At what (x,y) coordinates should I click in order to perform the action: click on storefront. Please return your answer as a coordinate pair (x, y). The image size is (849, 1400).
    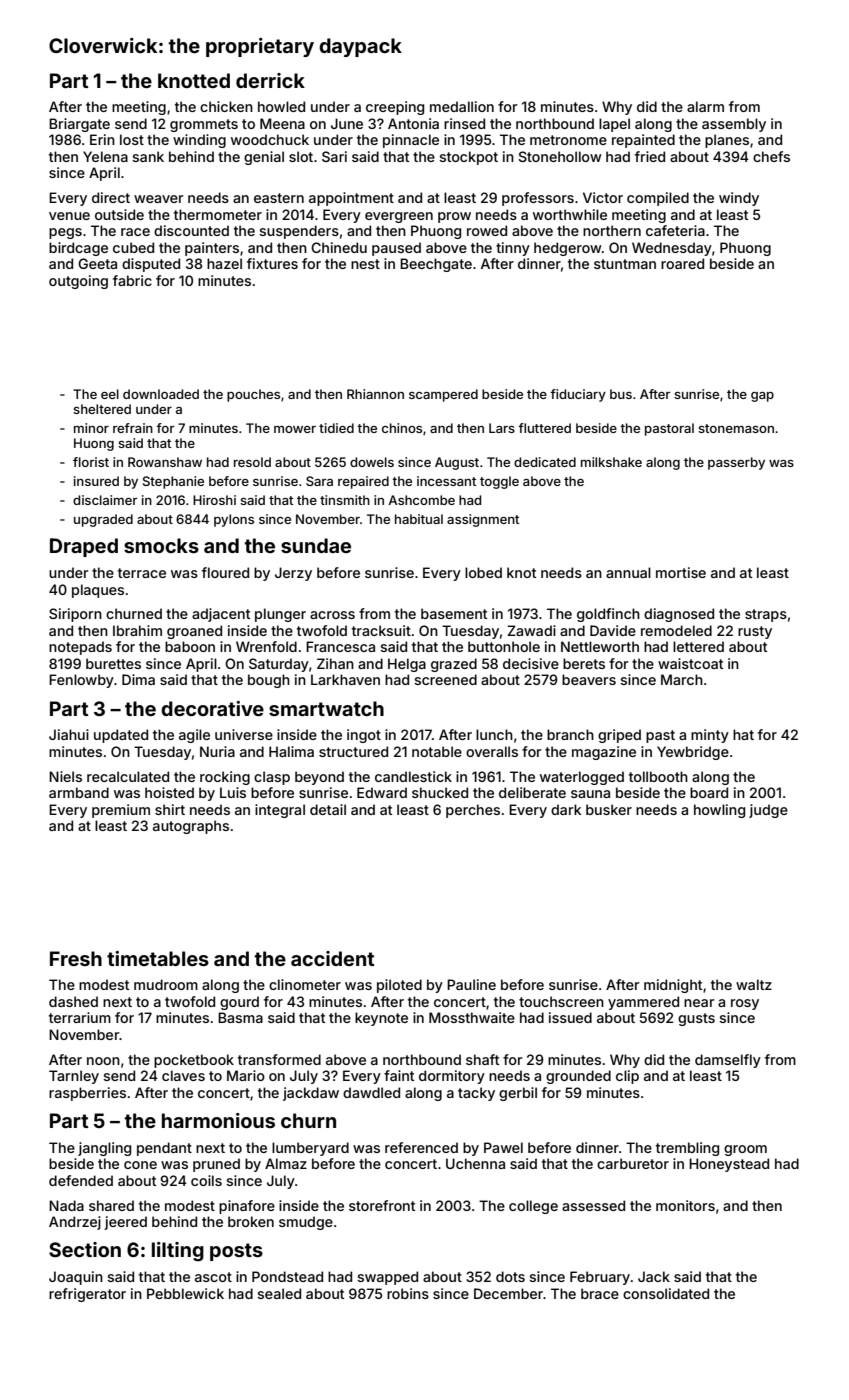
    Looking at the image, I should click on (382, 1205).
